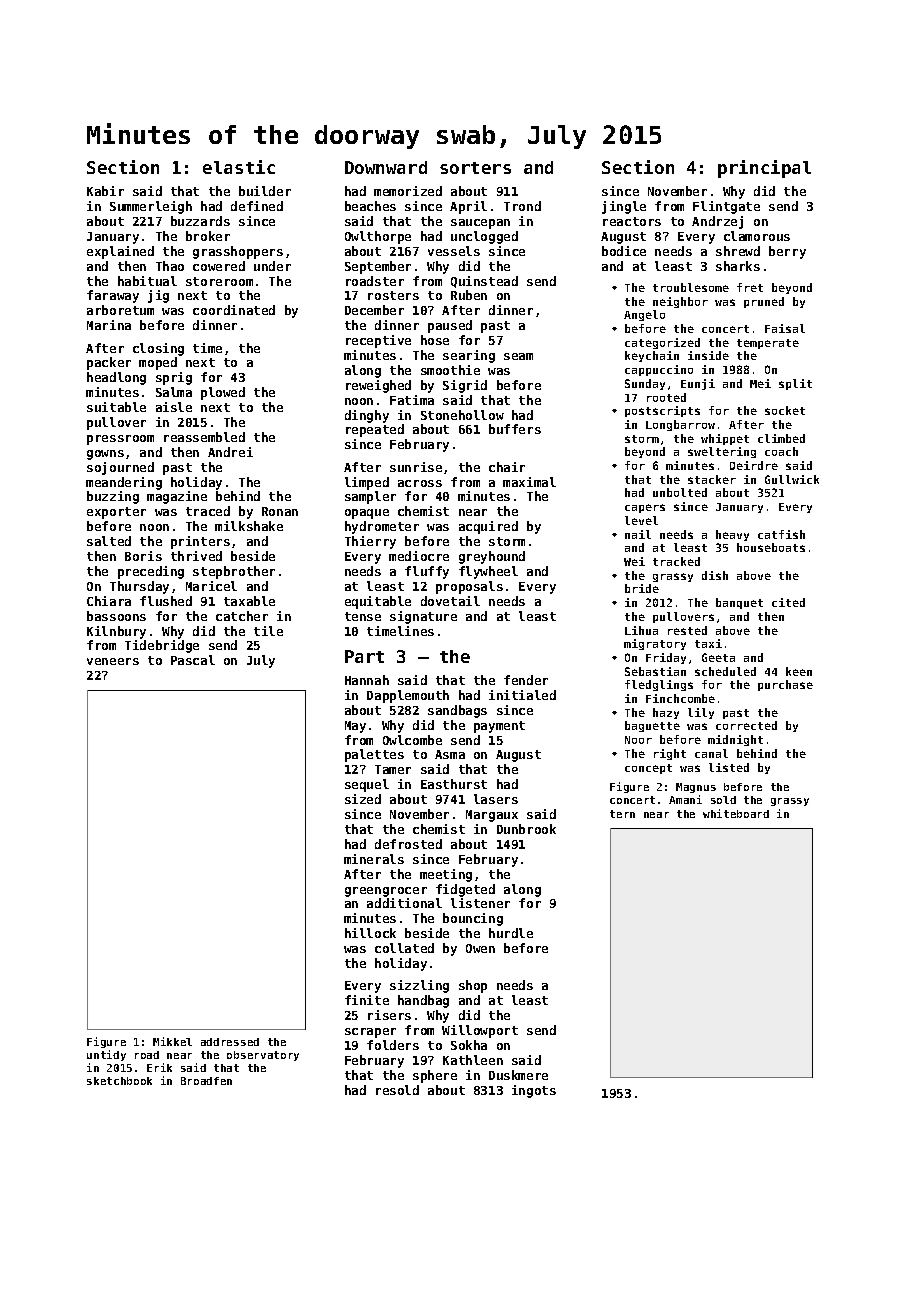 The image size is (908, 1316). Describe the element at coordinates (378, 341) in the image. I see `receptive` at that location.
